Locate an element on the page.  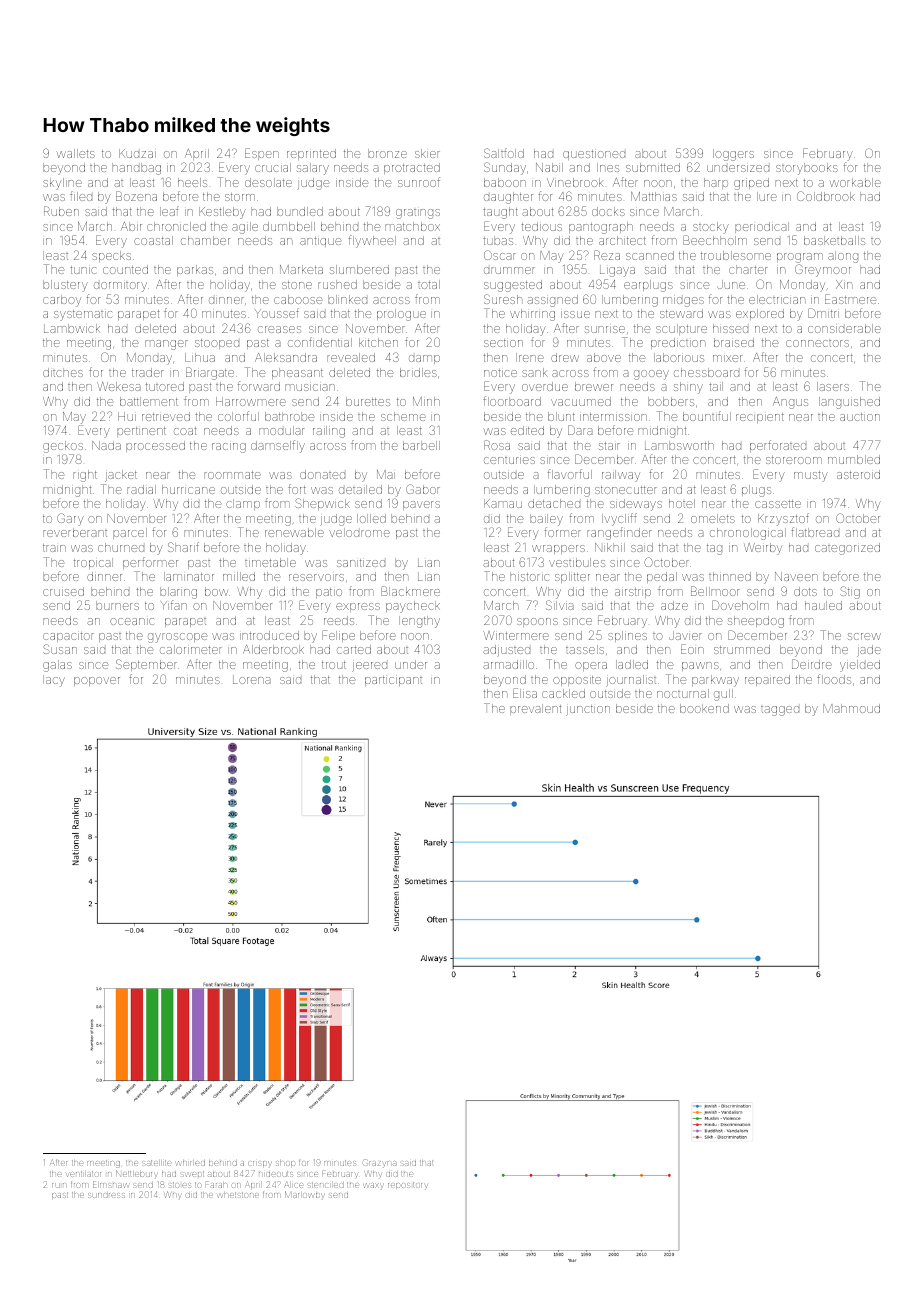
storybooks is located at coordinates (807, 169).
